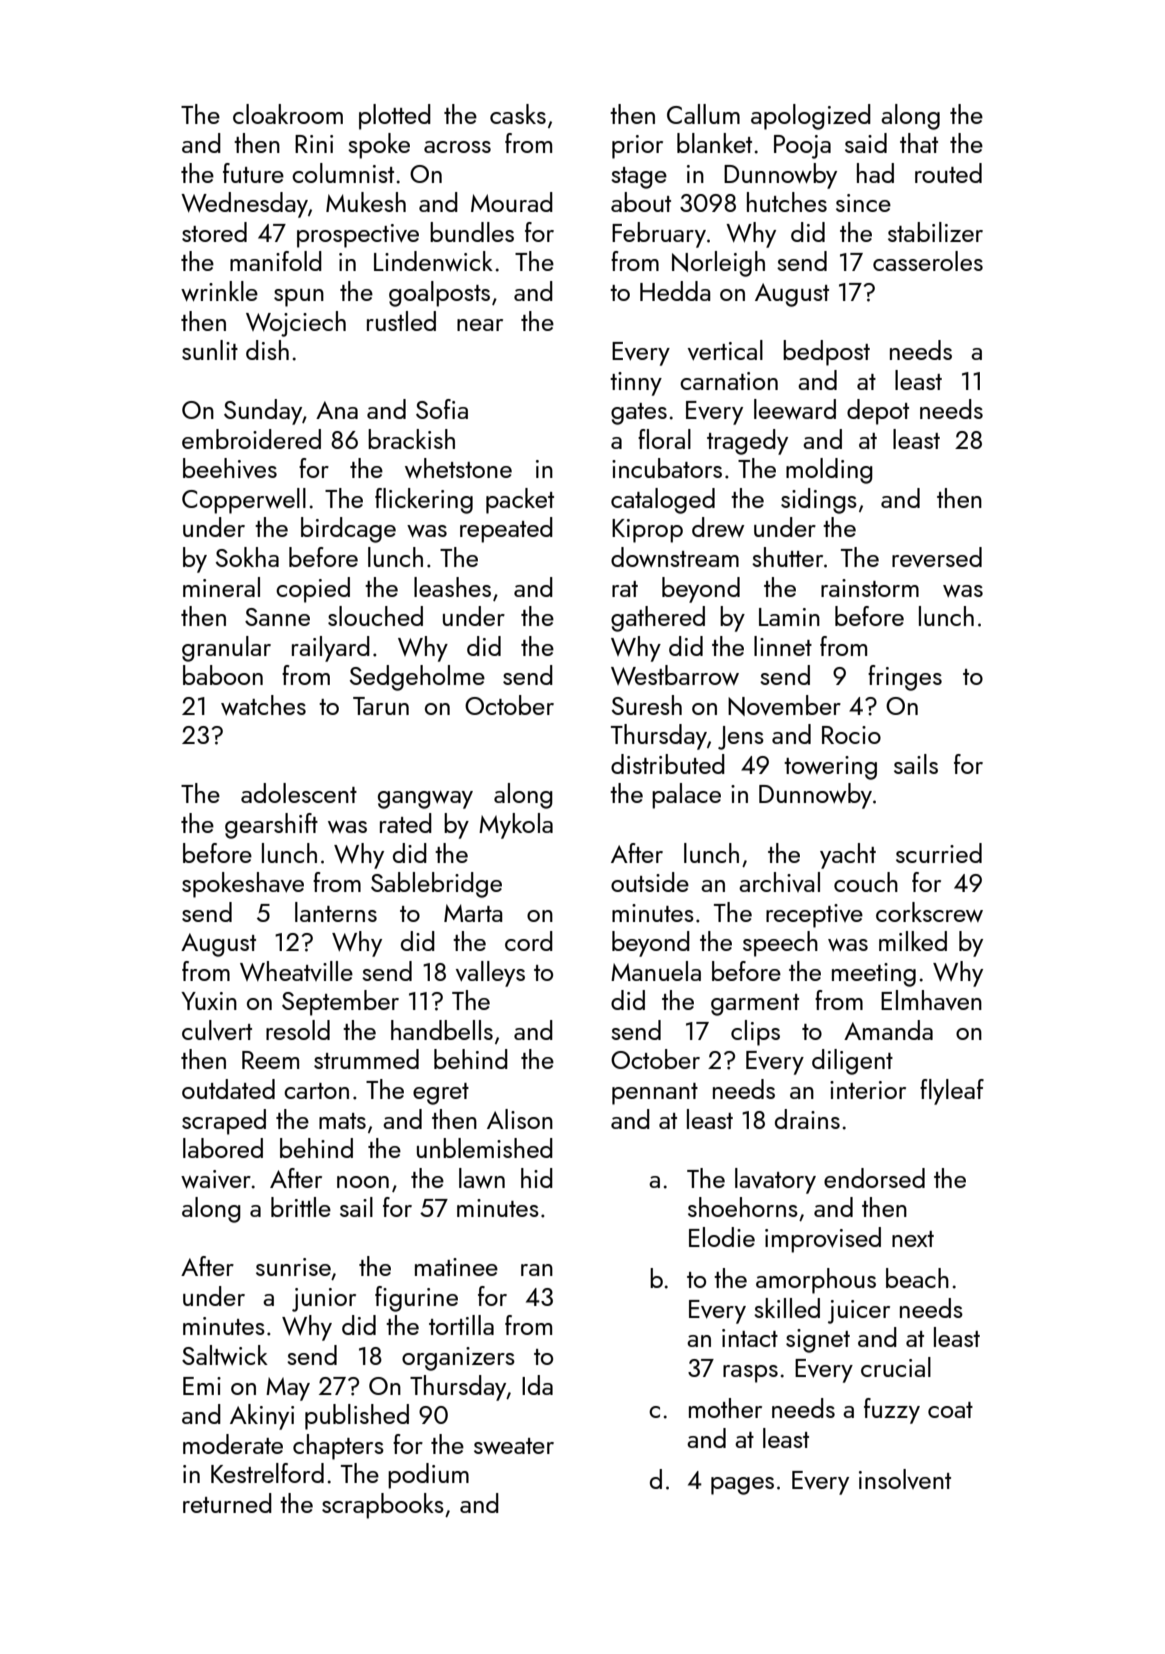 The image size is (1165, 1654). Describe the element at coordinates (811, 117) in the page. I see `apologized` at that location.
